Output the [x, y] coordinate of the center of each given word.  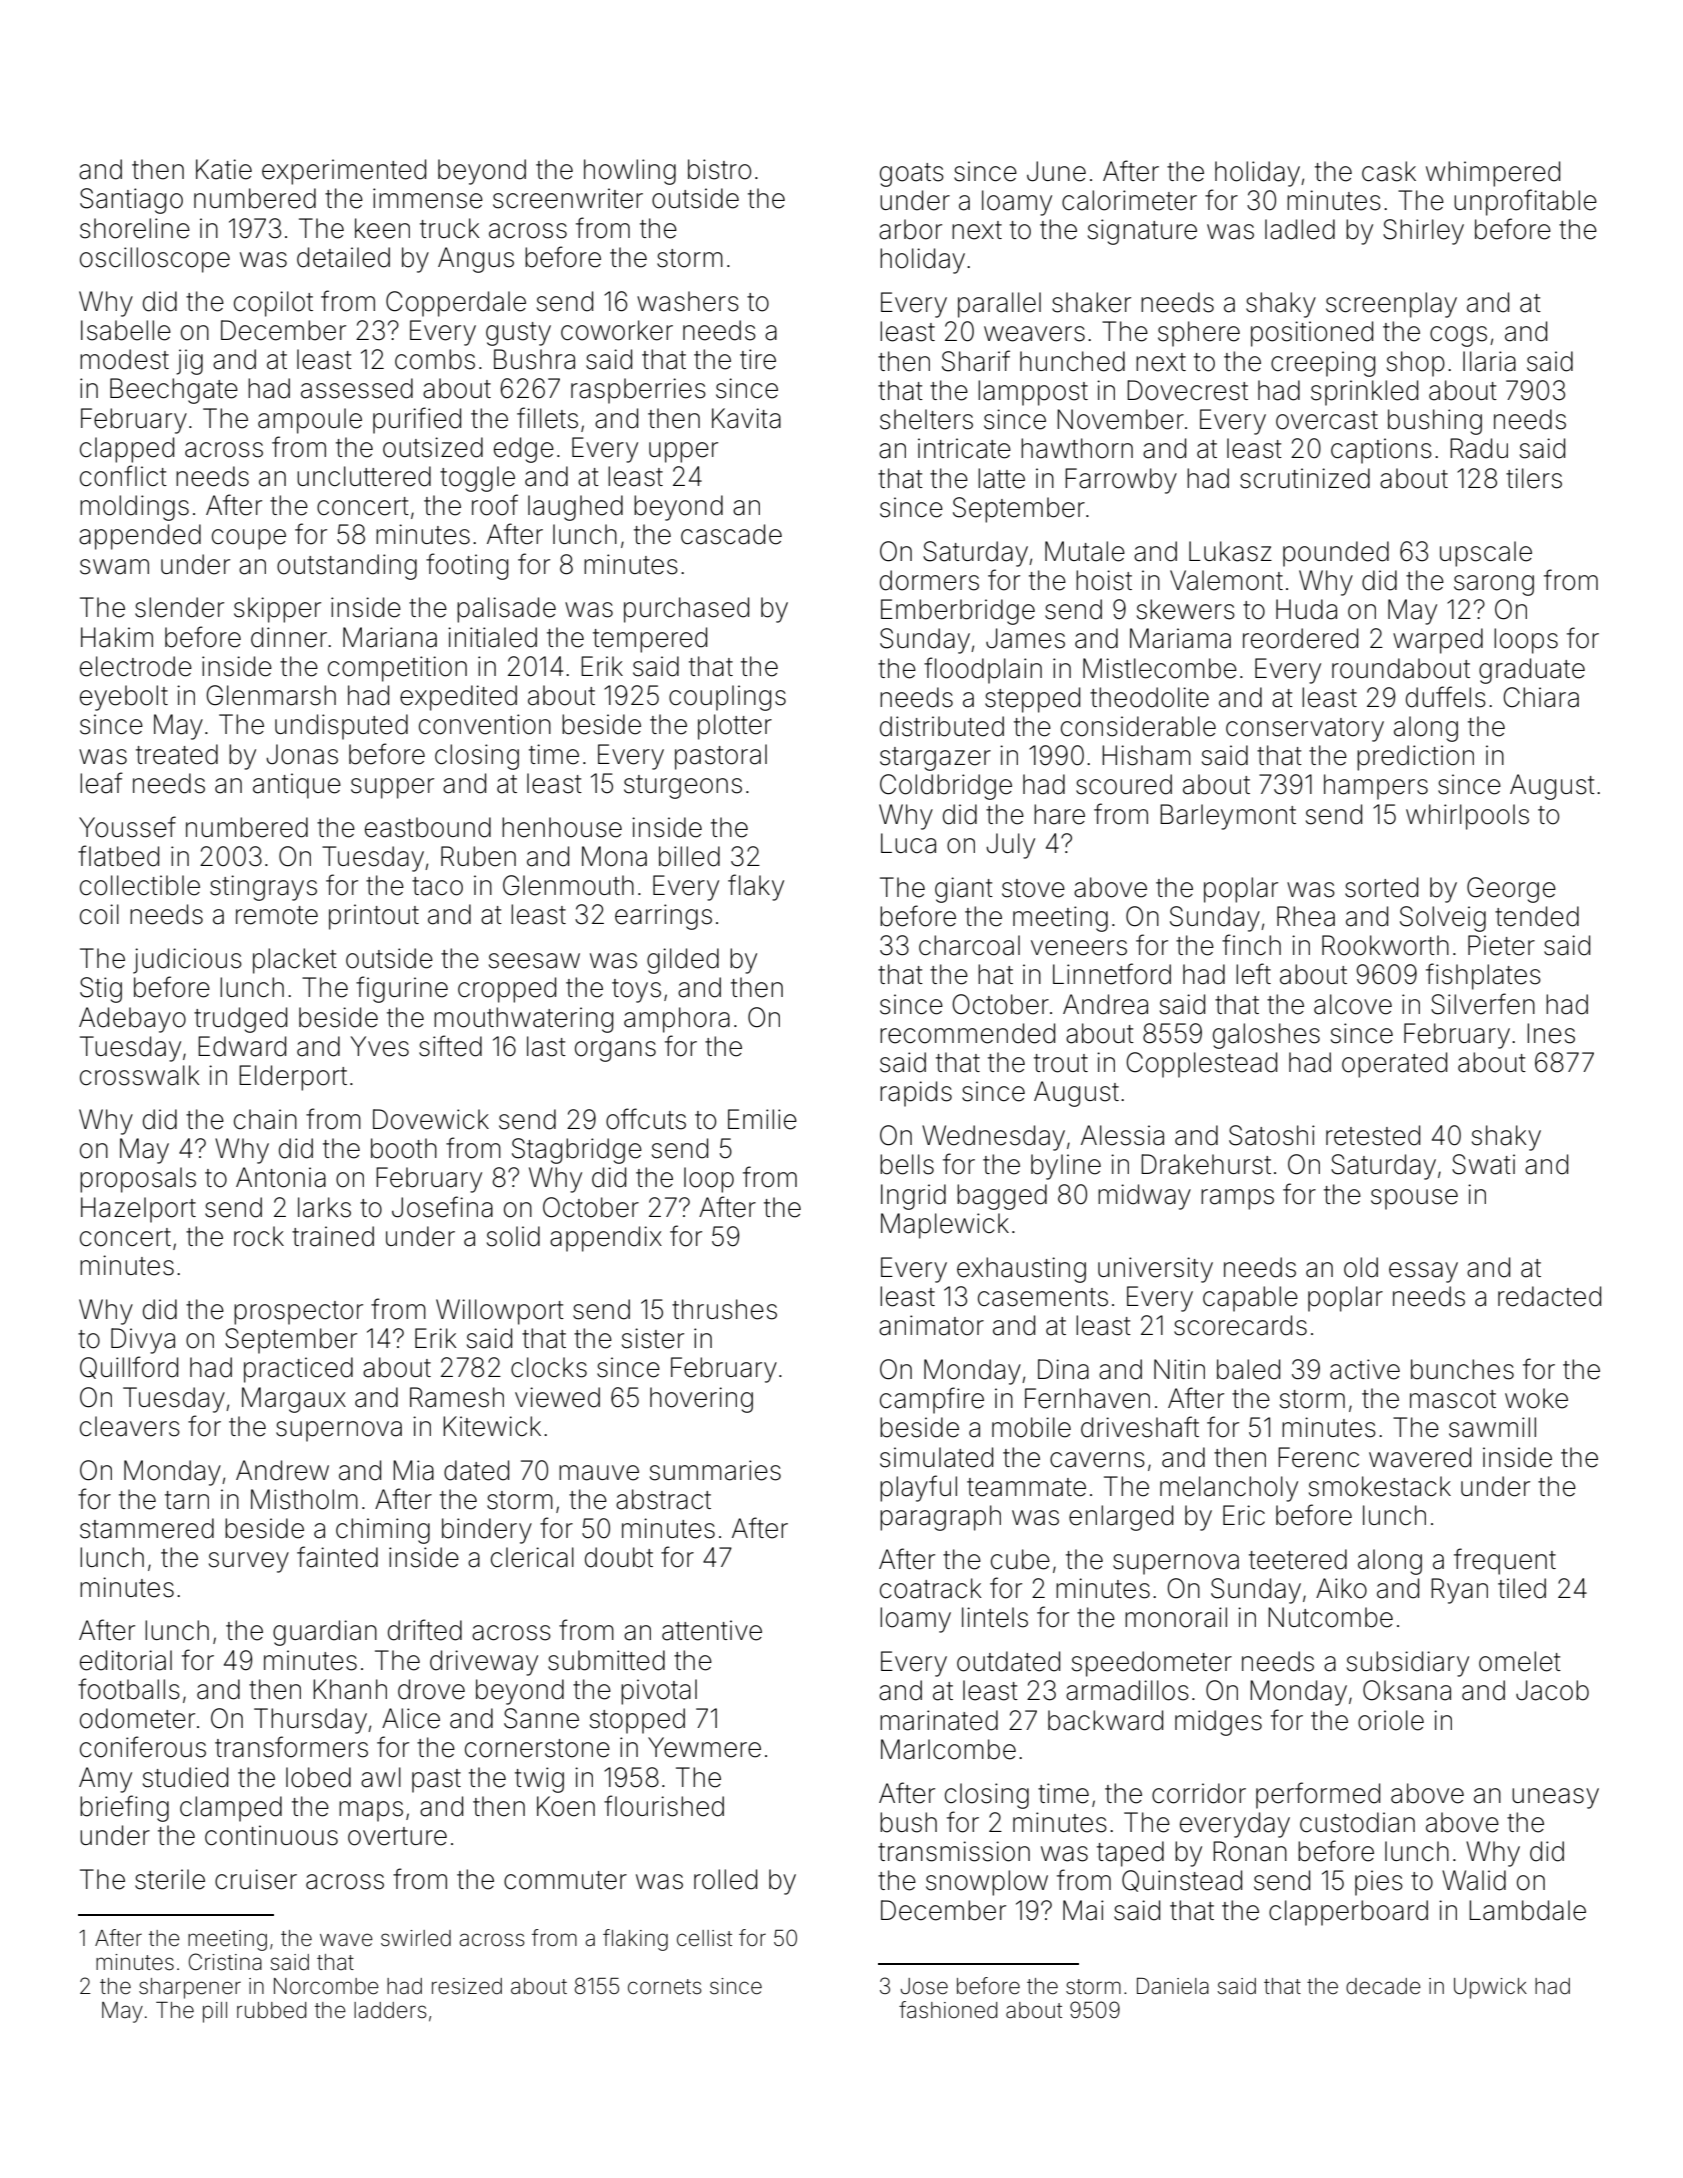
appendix [606, 1239]
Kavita [746, 418]
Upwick [1490, 1988]
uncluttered [364, 476]
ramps [1237, 1199]
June [1056, 171]
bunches [1462, 1369]
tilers [1534, 478]
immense [428, 198]
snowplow [987, 1883]
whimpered [1493, 174]
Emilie [762, 1119]
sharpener [190, 1988]
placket [295, 961]
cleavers [130, 1426]
